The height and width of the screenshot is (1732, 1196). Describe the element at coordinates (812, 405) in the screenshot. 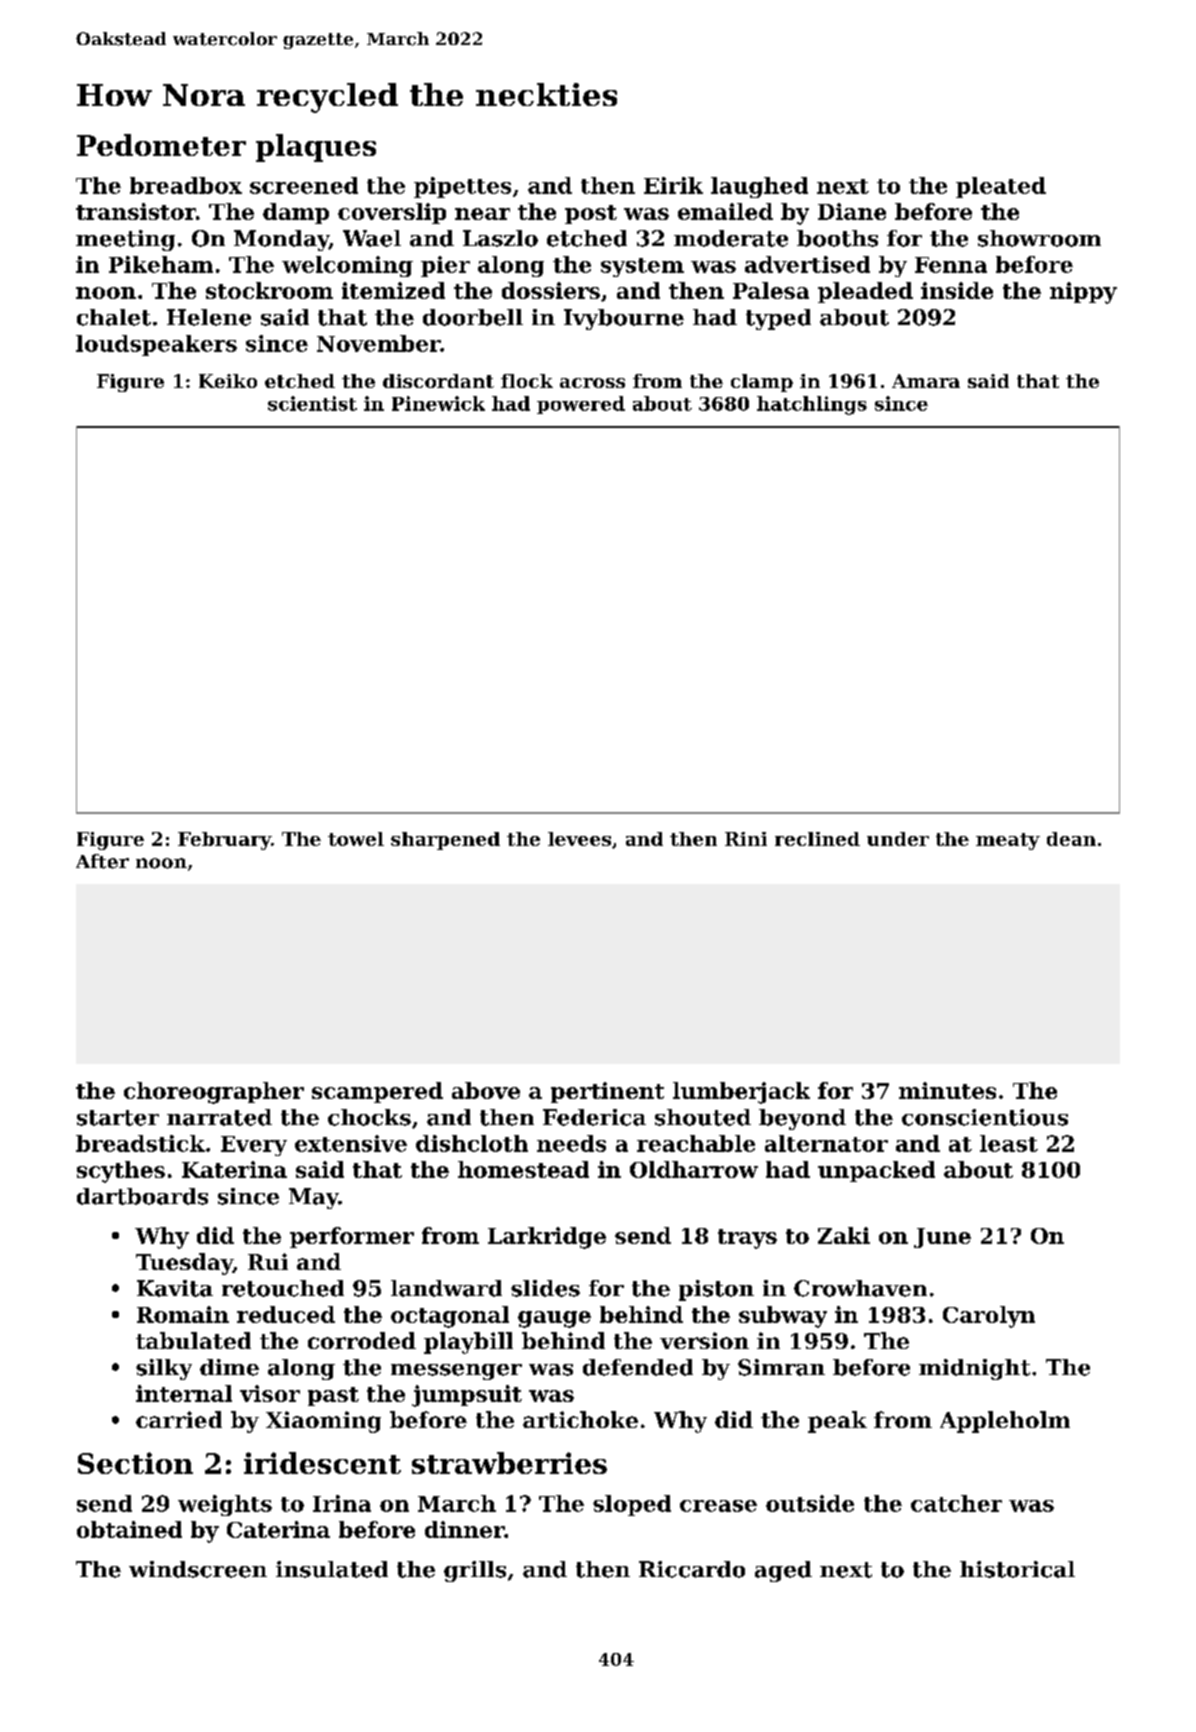

I see `hatchlings` at that location.
